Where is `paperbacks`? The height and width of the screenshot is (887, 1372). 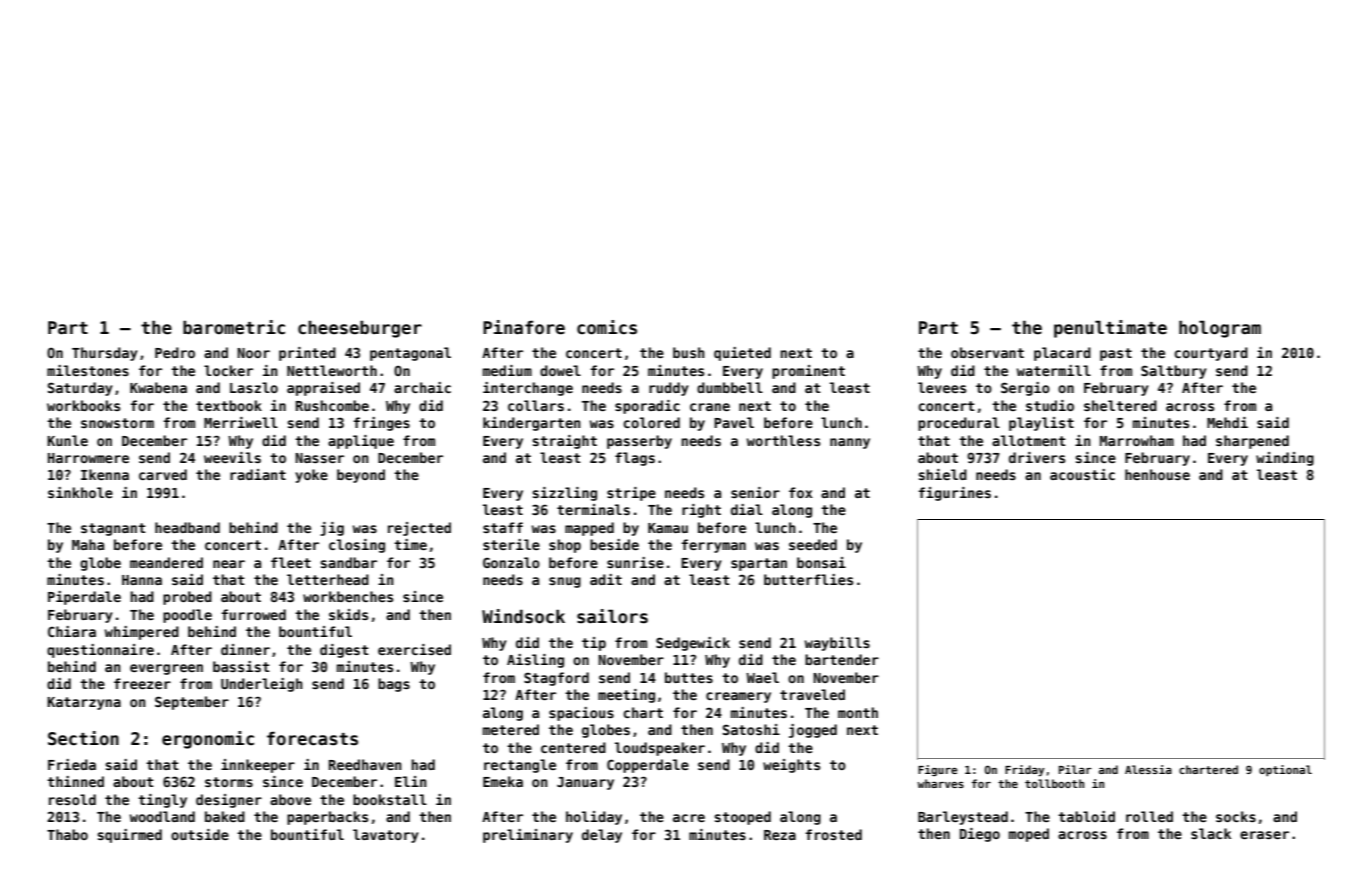 paperbacks is located at coordinates (327, 818).
